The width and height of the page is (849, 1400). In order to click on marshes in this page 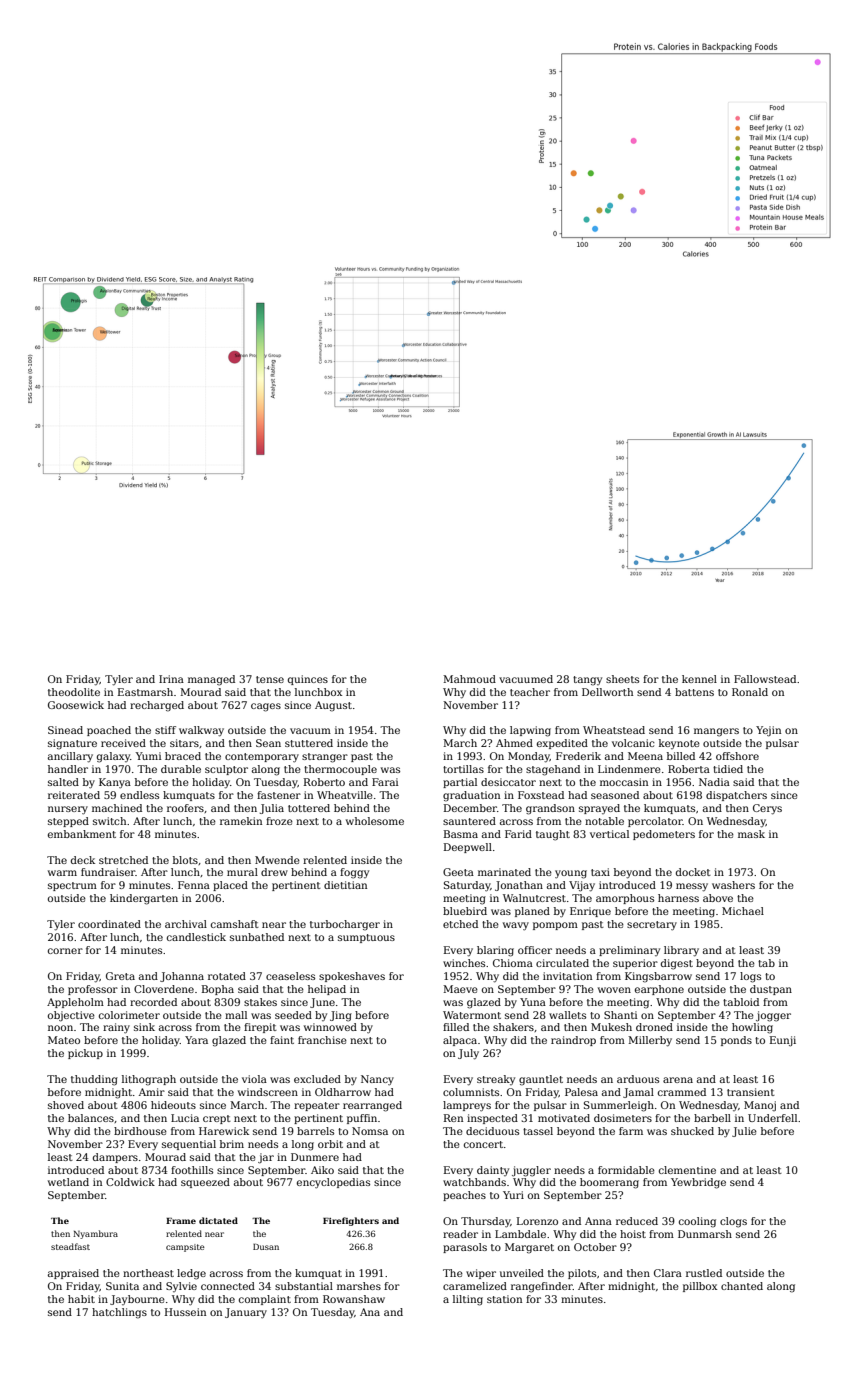, I will do `click(359, 1286)`.
